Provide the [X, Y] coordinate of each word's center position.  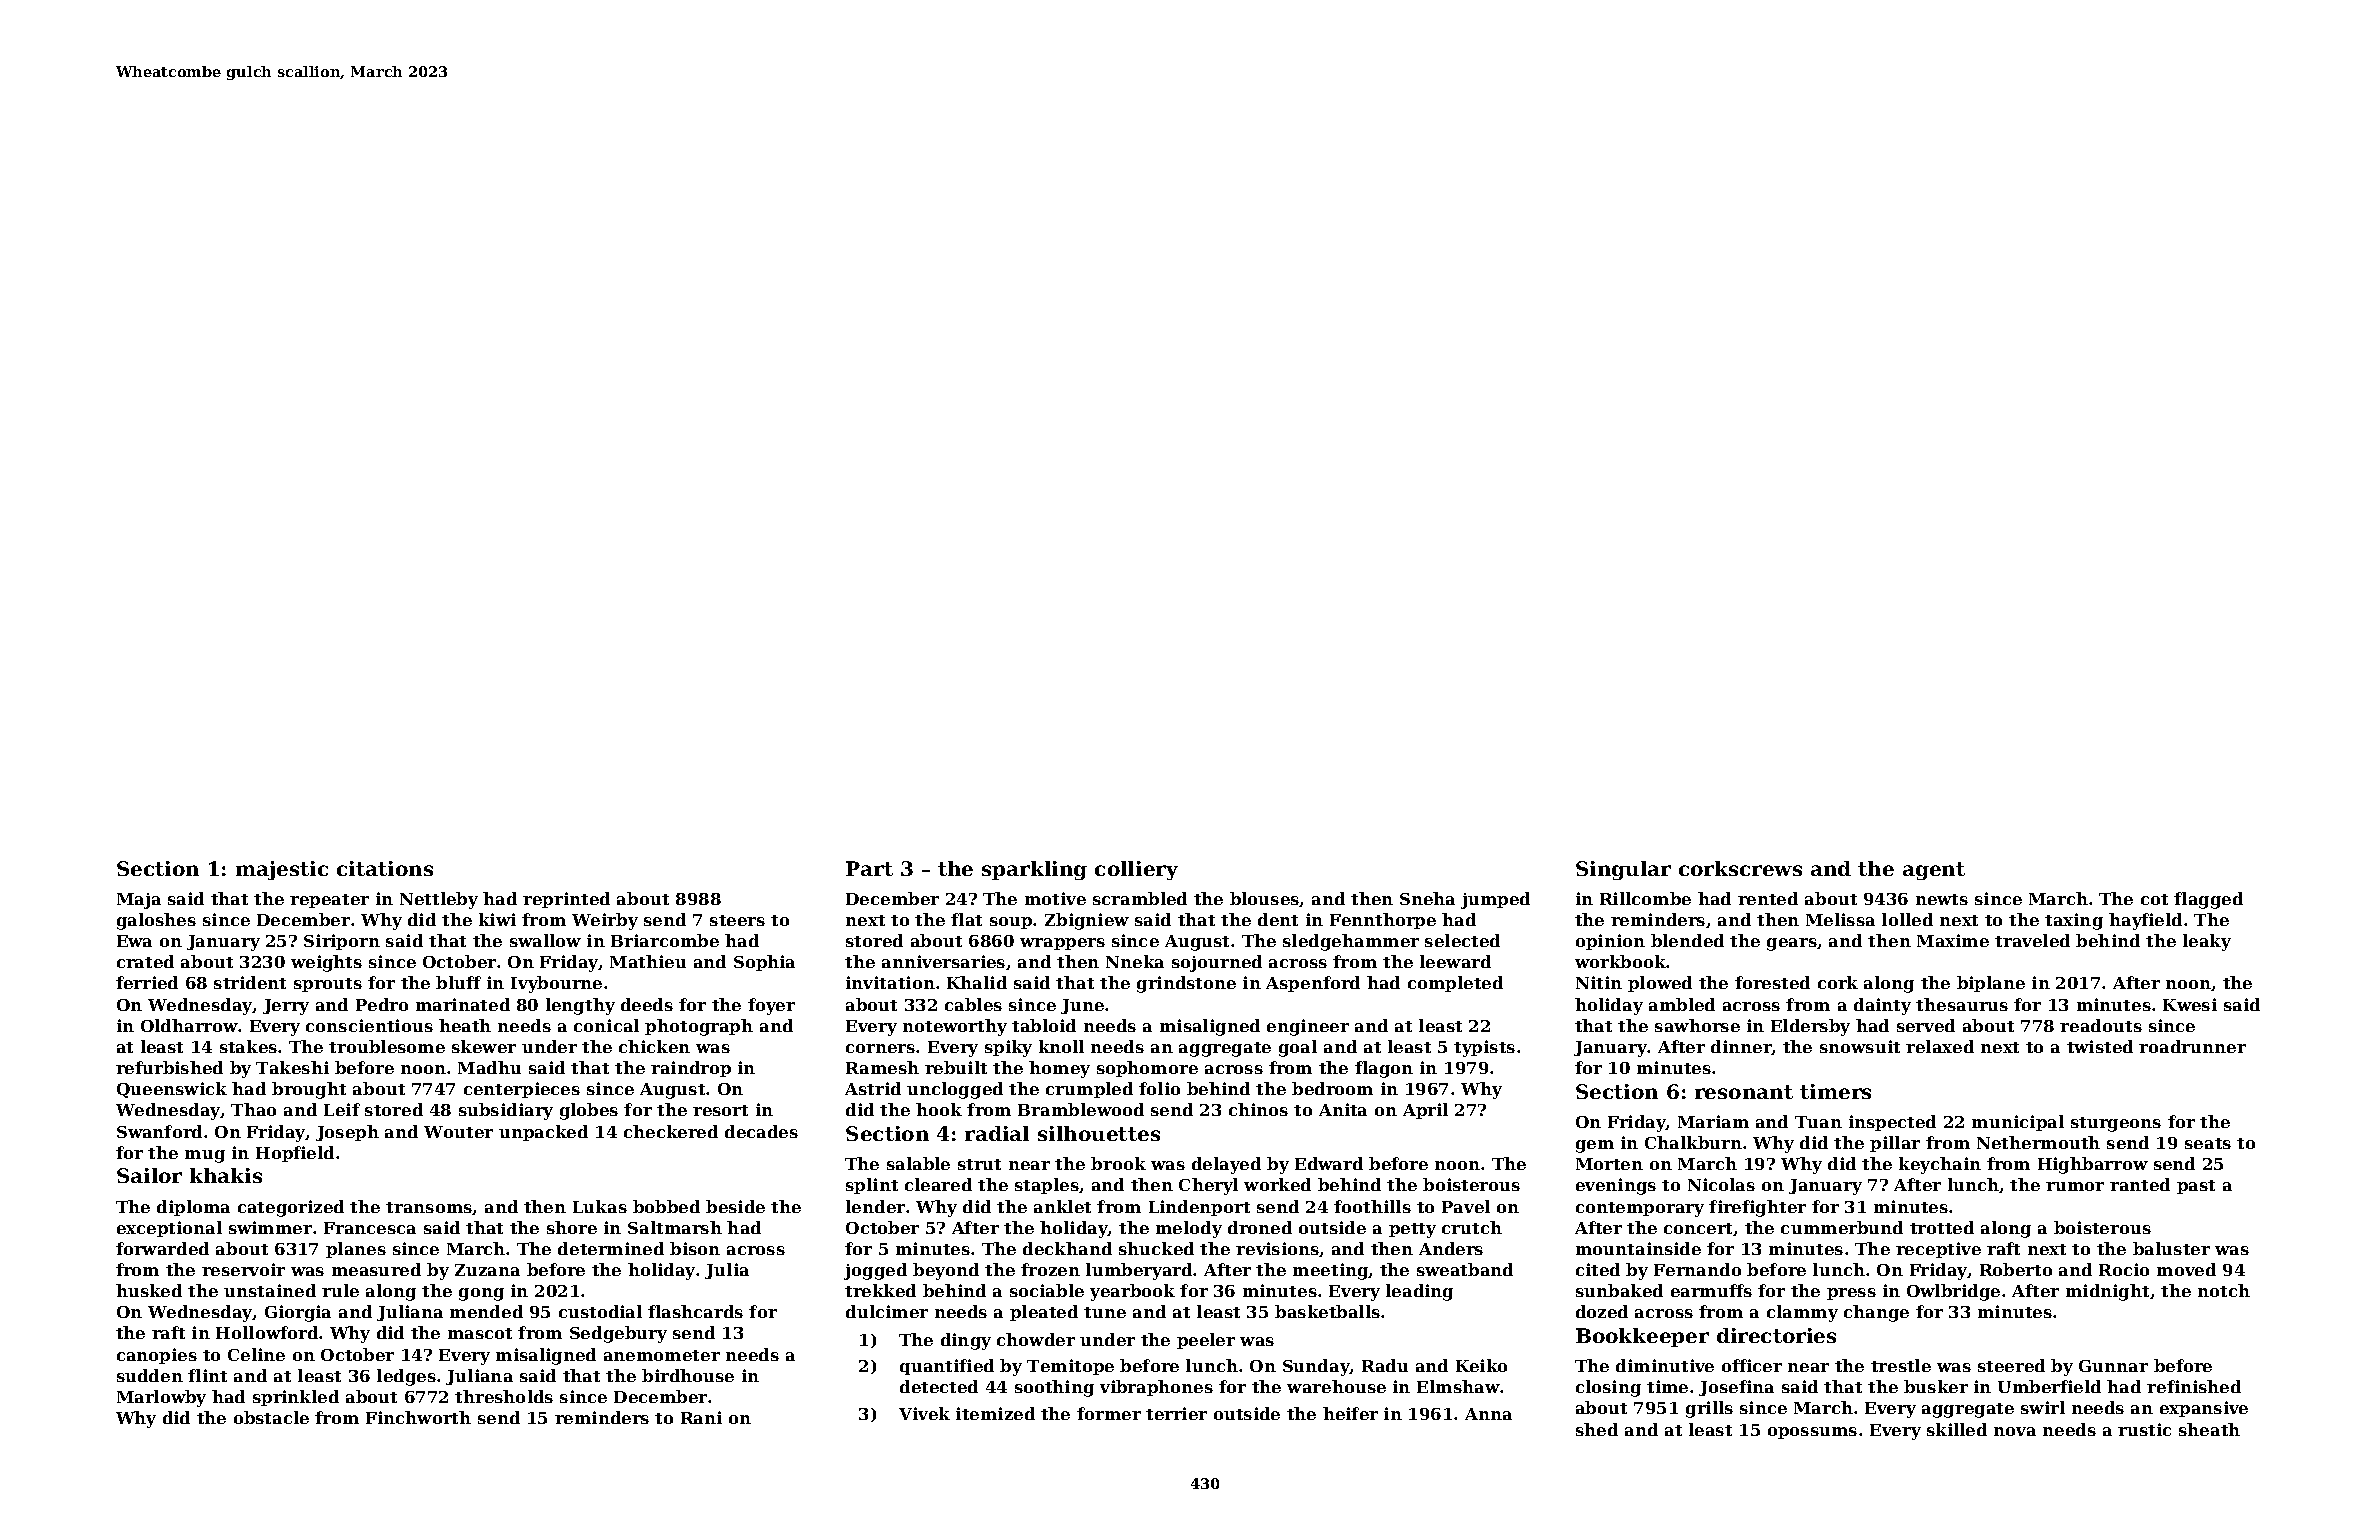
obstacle [271, 1417]
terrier [1176, 1413]
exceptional [169, 1229]
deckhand [1067, 1248]
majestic [282, 870]
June [1082, 1006]
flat [966, 919]
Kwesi [2190, 1004]
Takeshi [292, 1067]
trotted [1942, 1227]
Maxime [1953, 940]
